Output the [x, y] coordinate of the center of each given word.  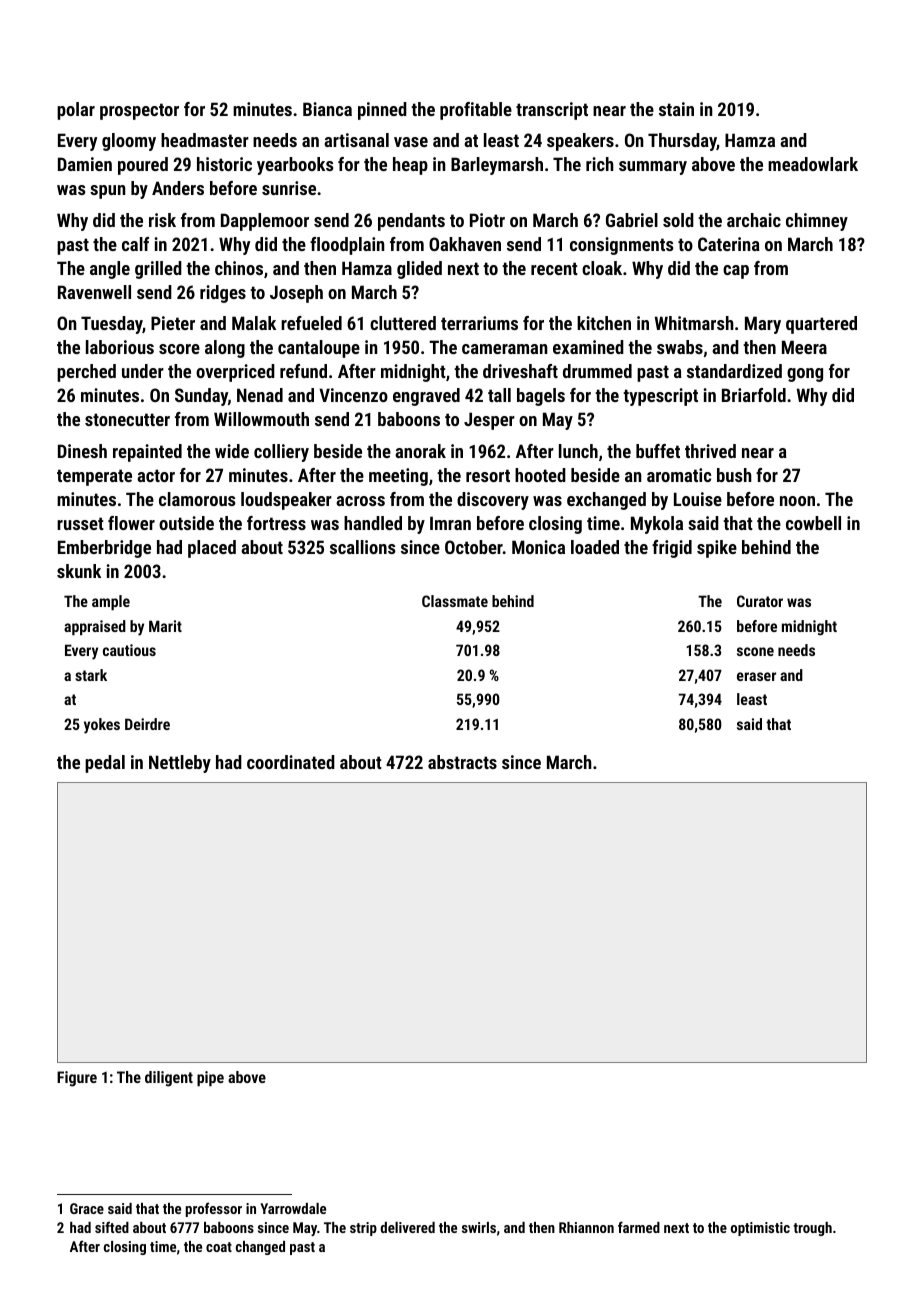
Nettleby [180, 764]
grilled [158, 270]
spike [717, 549]
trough [812, 1229]
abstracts [462, 762]
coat [219, 1247]
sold [678, 220]
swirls [479, 1227]
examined [588, 347]
